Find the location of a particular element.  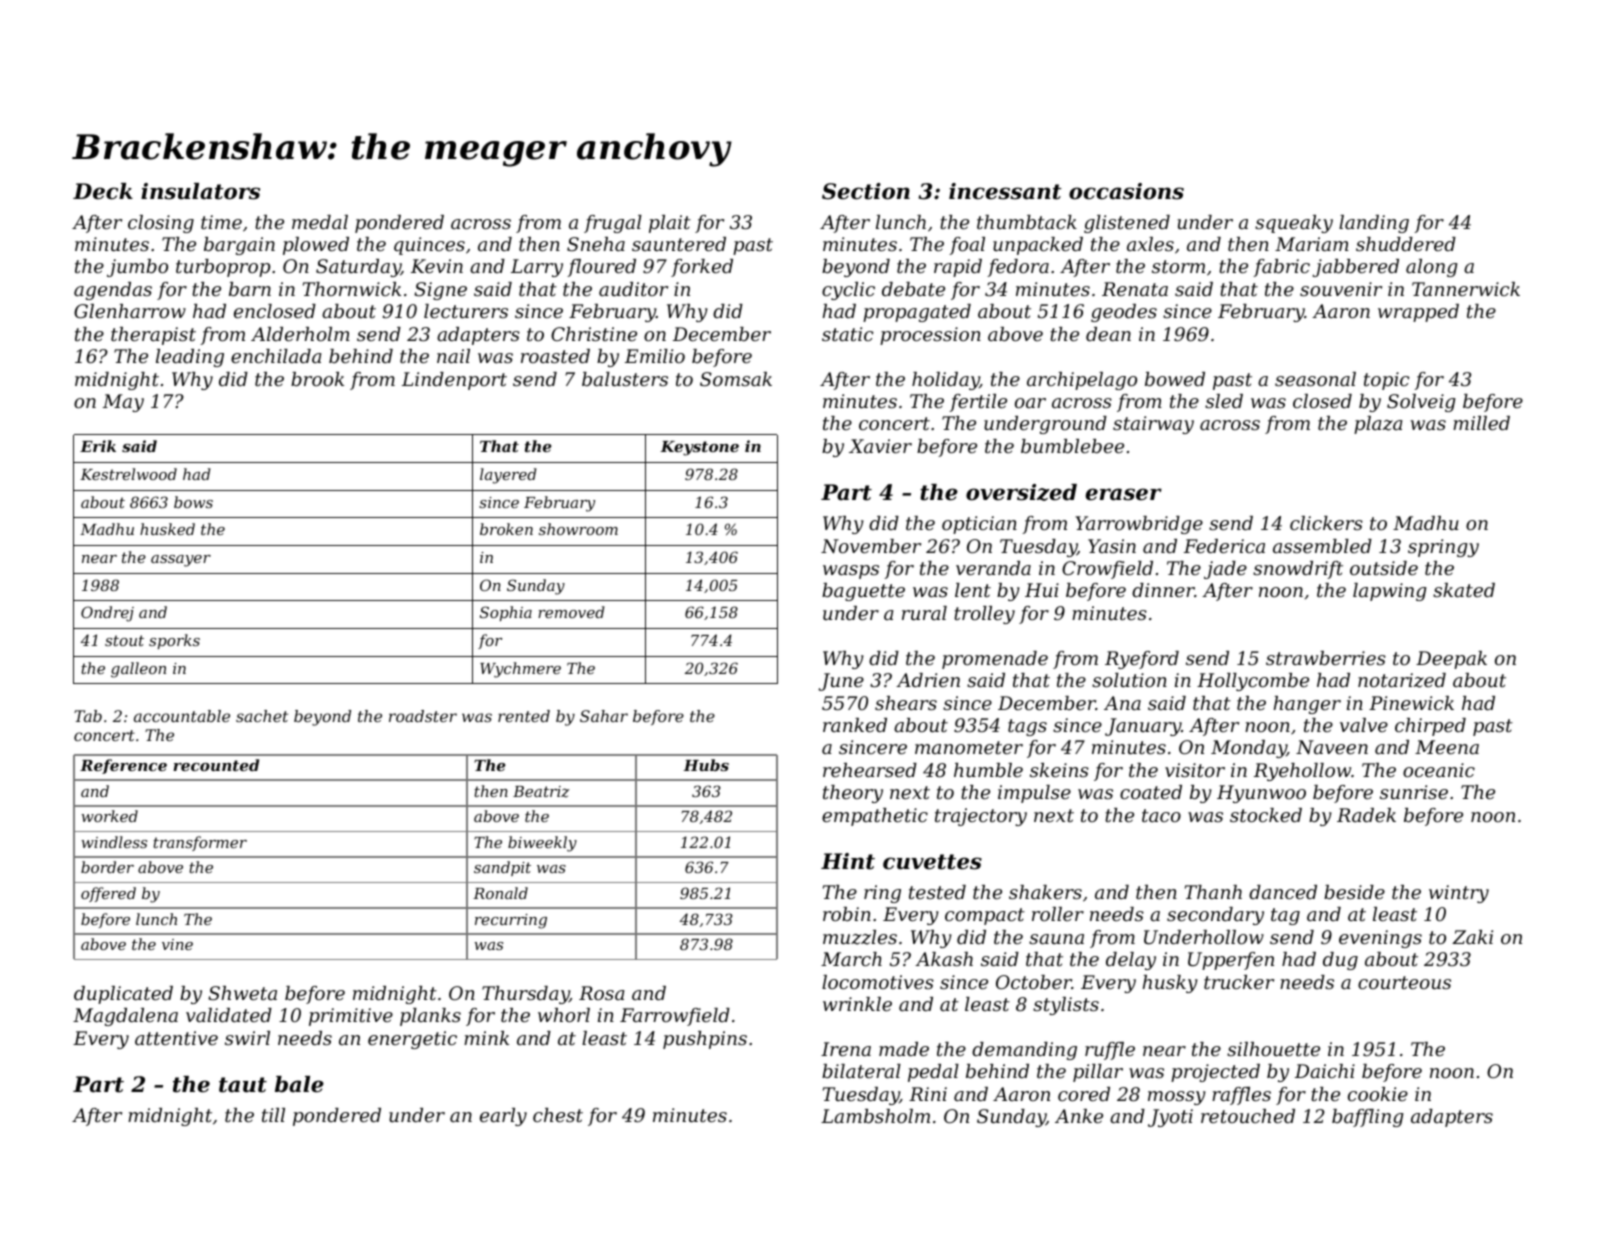

Sahar is located at coordinates (604, 716).
